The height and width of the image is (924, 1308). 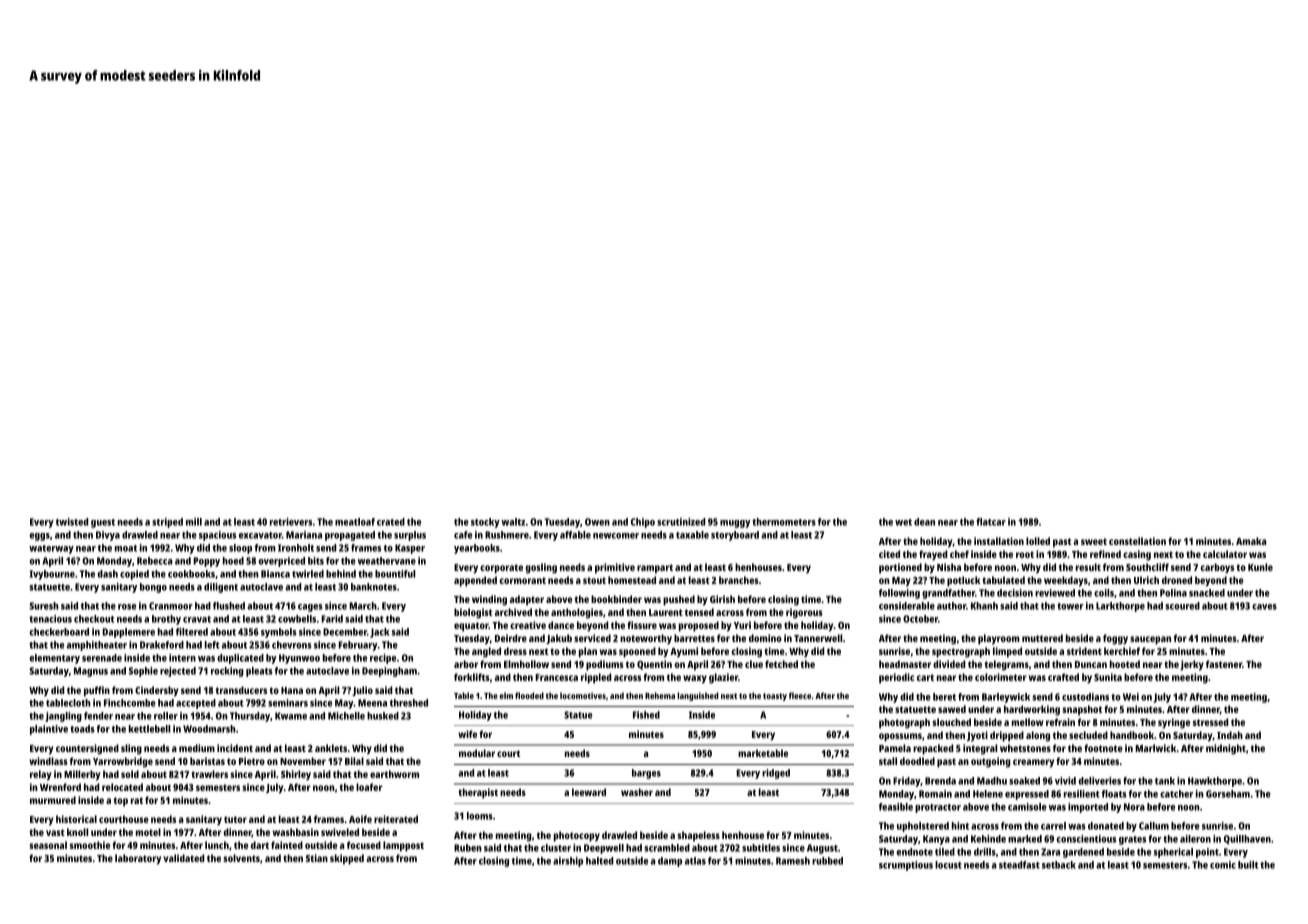 I want to click on waltz, so click(x=513, y=522).
